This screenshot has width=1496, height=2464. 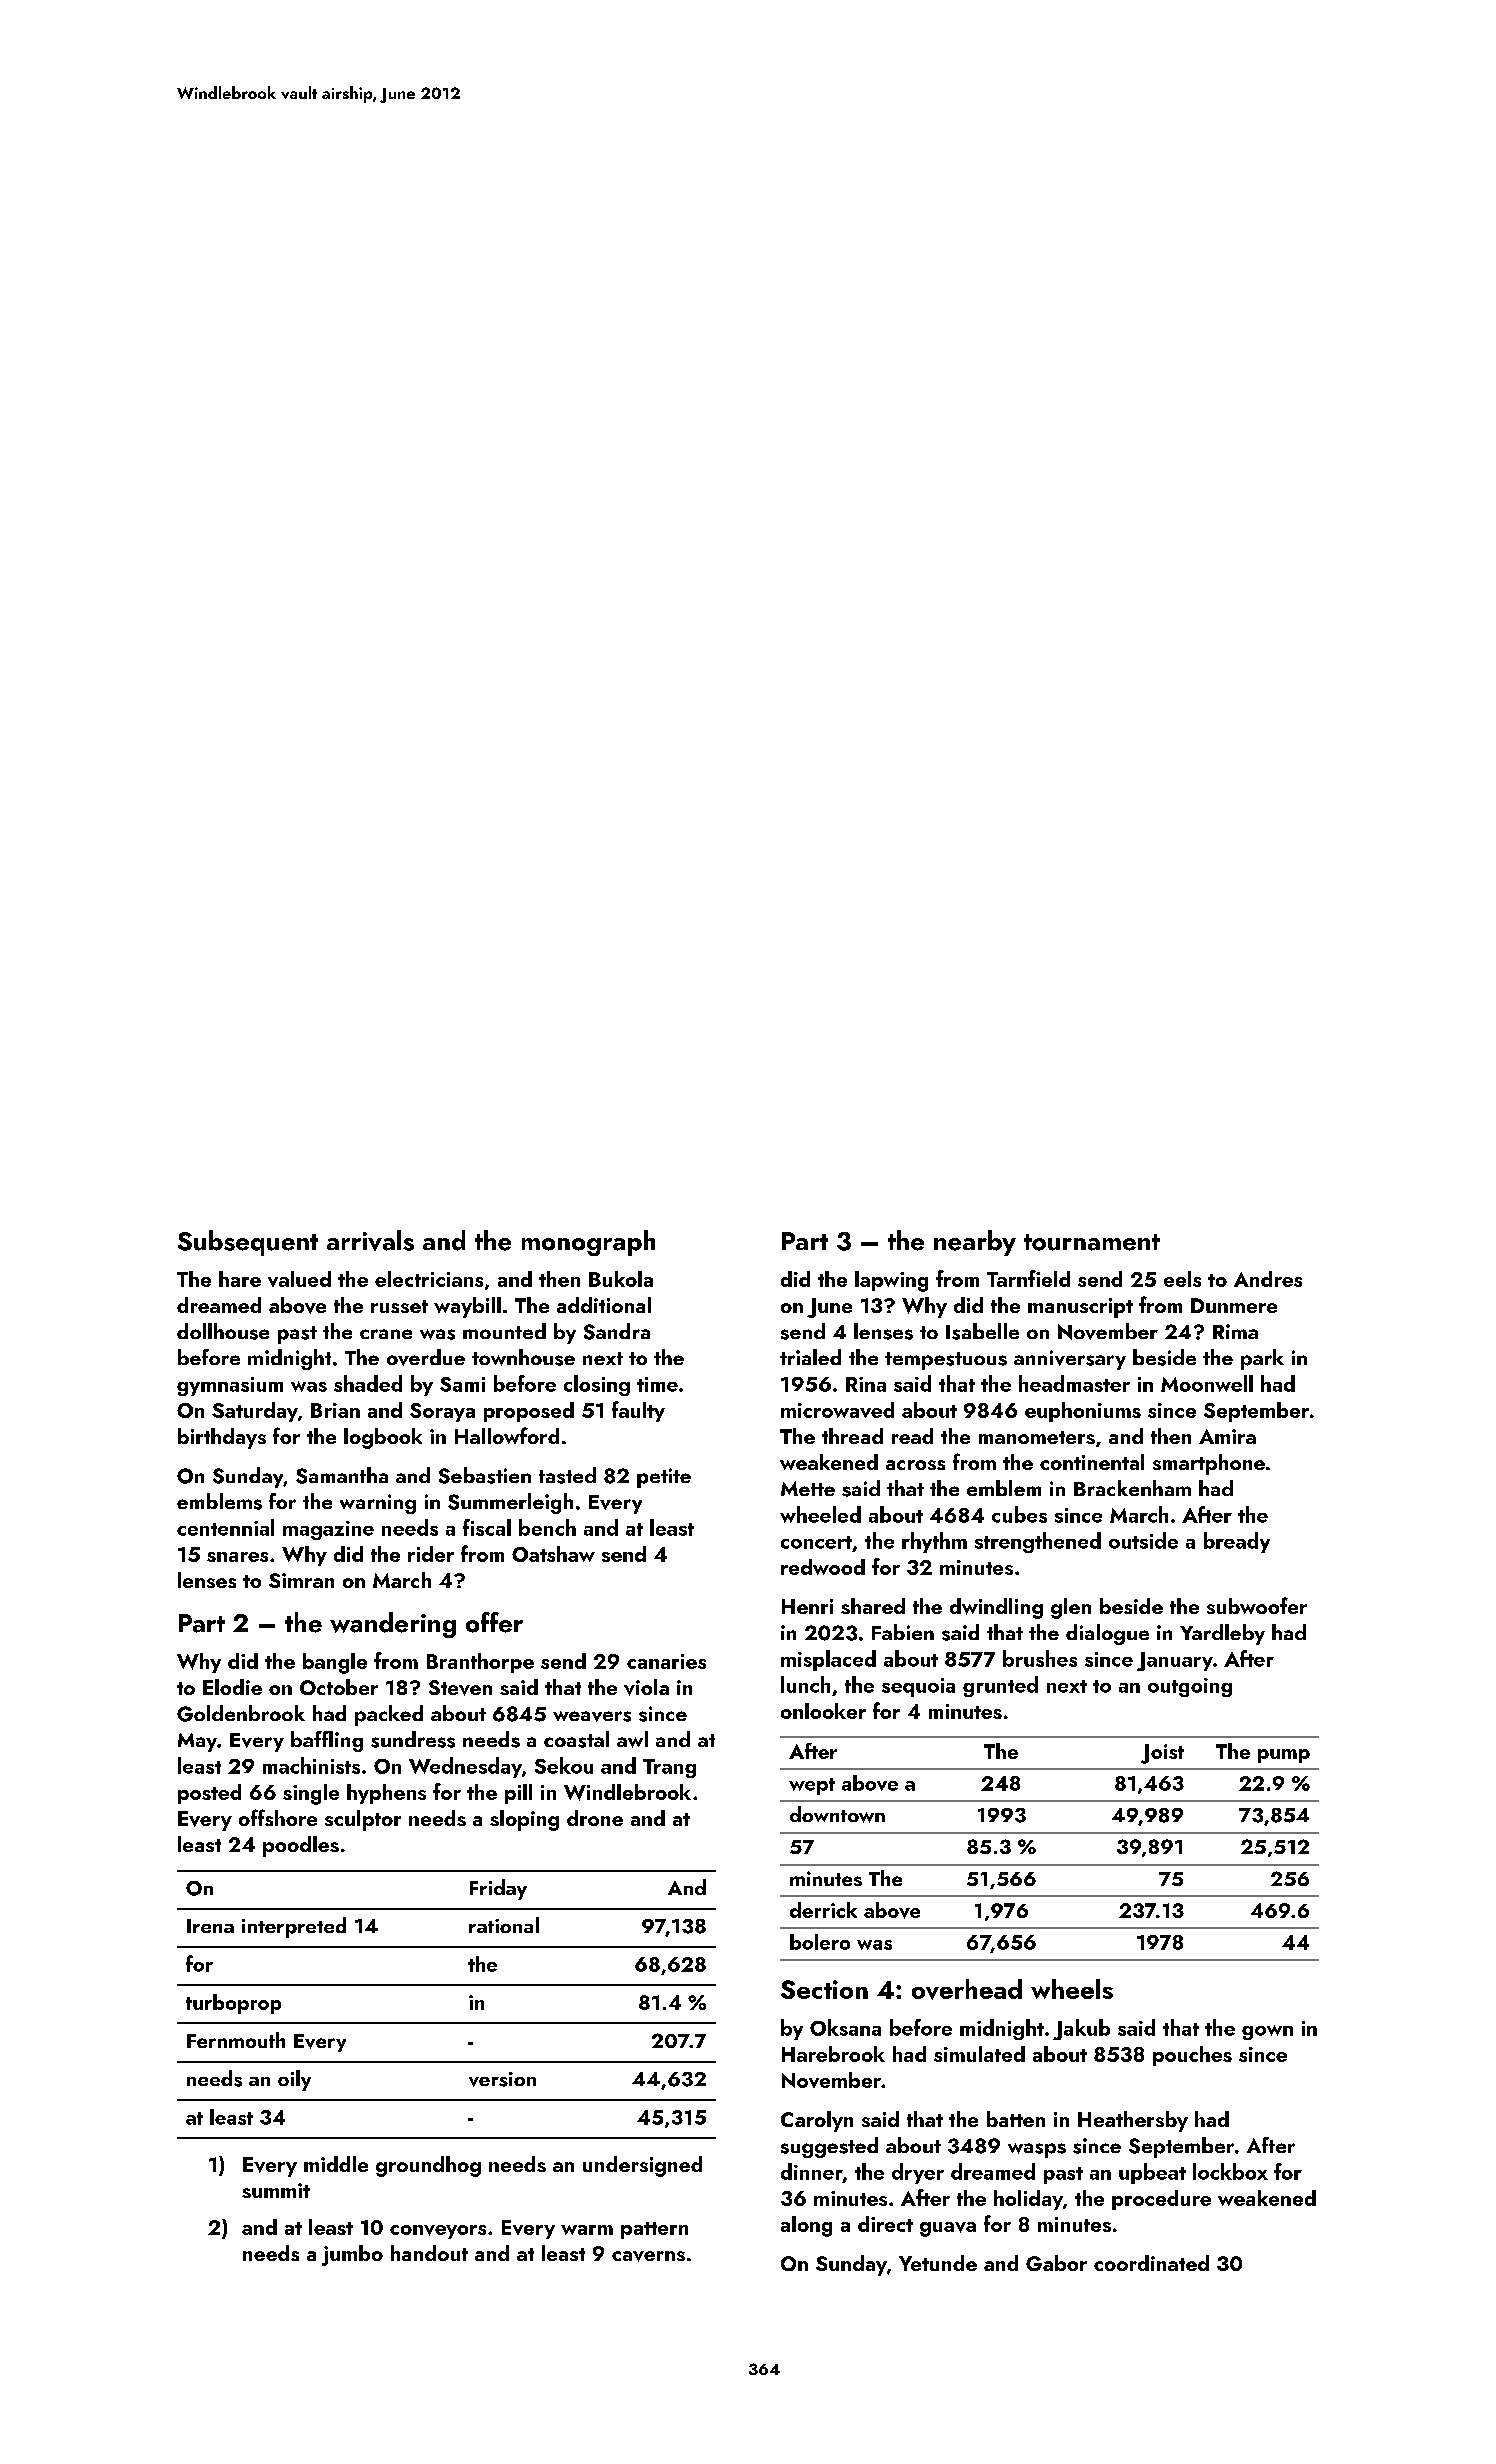 What do you see at coordinates (225, 1527) in the screenshot?
I see `centennial` at bounding box center [225, 1527].
